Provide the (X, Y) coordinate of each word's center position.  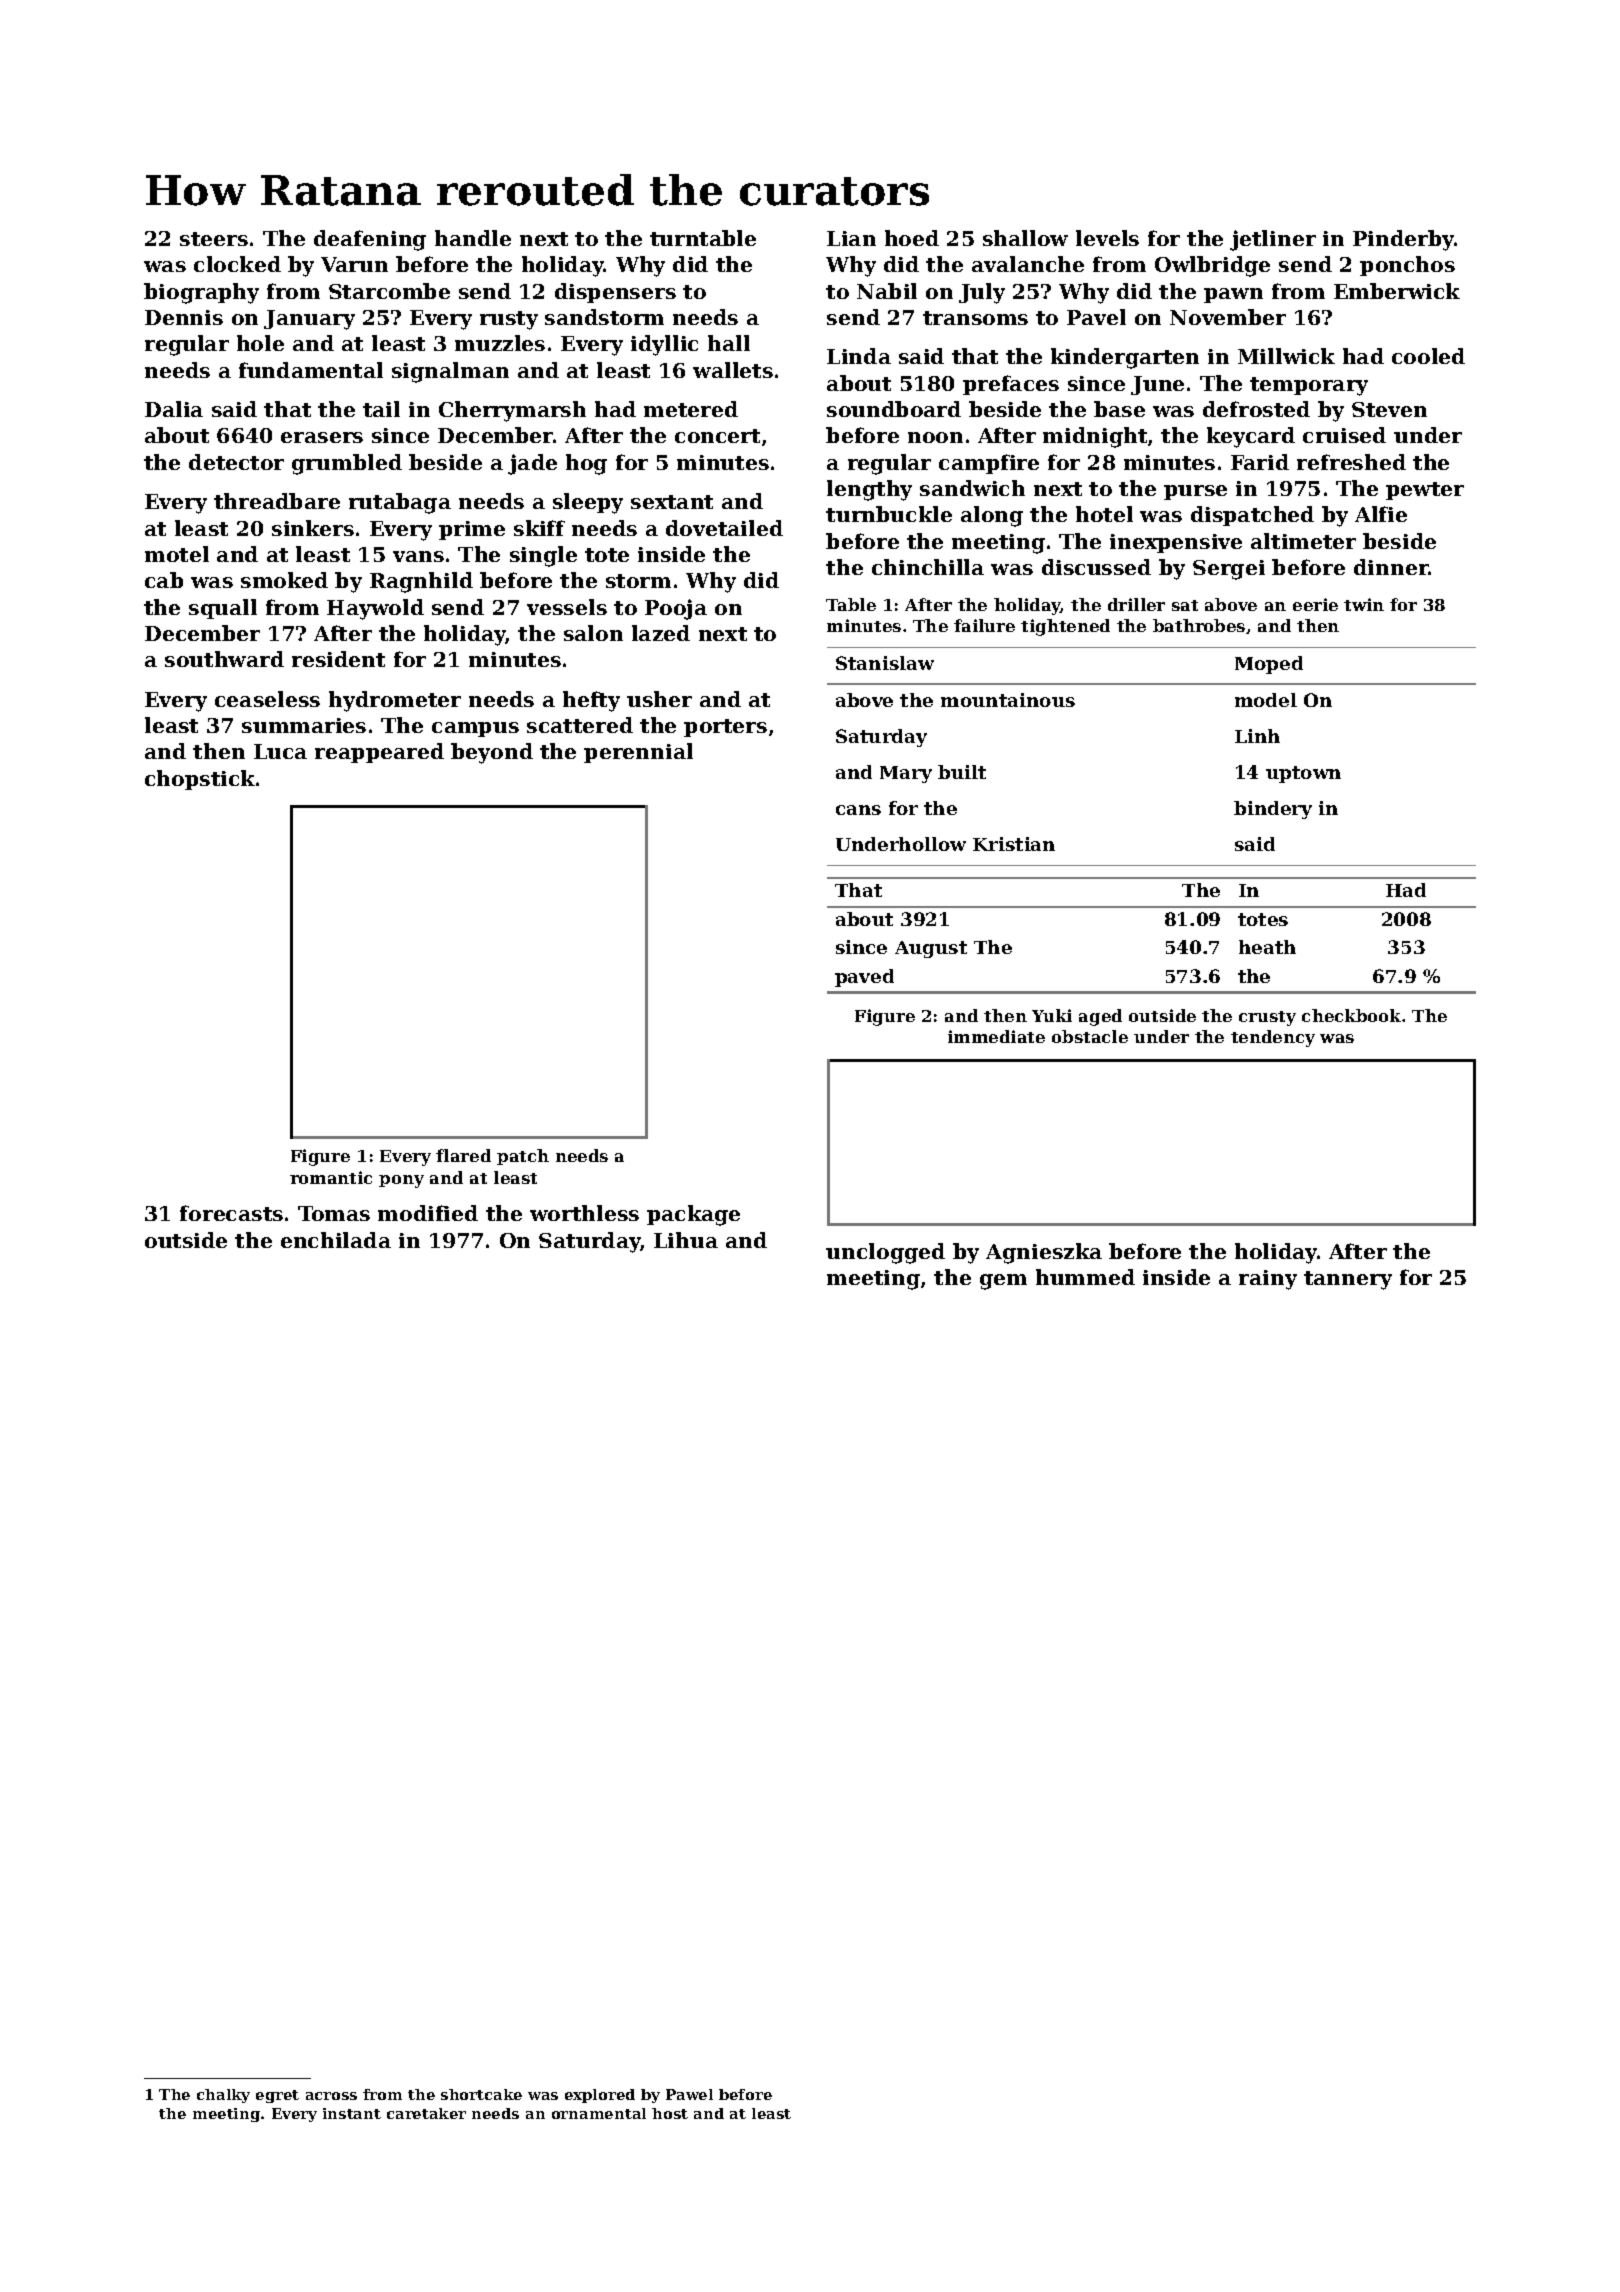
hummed (1085, 1277)
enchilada (336, 1240)
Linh (1257, 736)
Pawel (689, 2094)
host (670, 2113)
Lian (851, 238)
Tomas (334, 1213)
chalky (223, 2096)
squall (223, 609)
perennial (638, 753)
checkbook (1351, 1015)
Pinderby (1404, 240)
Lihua (686, 1240)
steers (214, 239)
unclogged (885, 1253)
